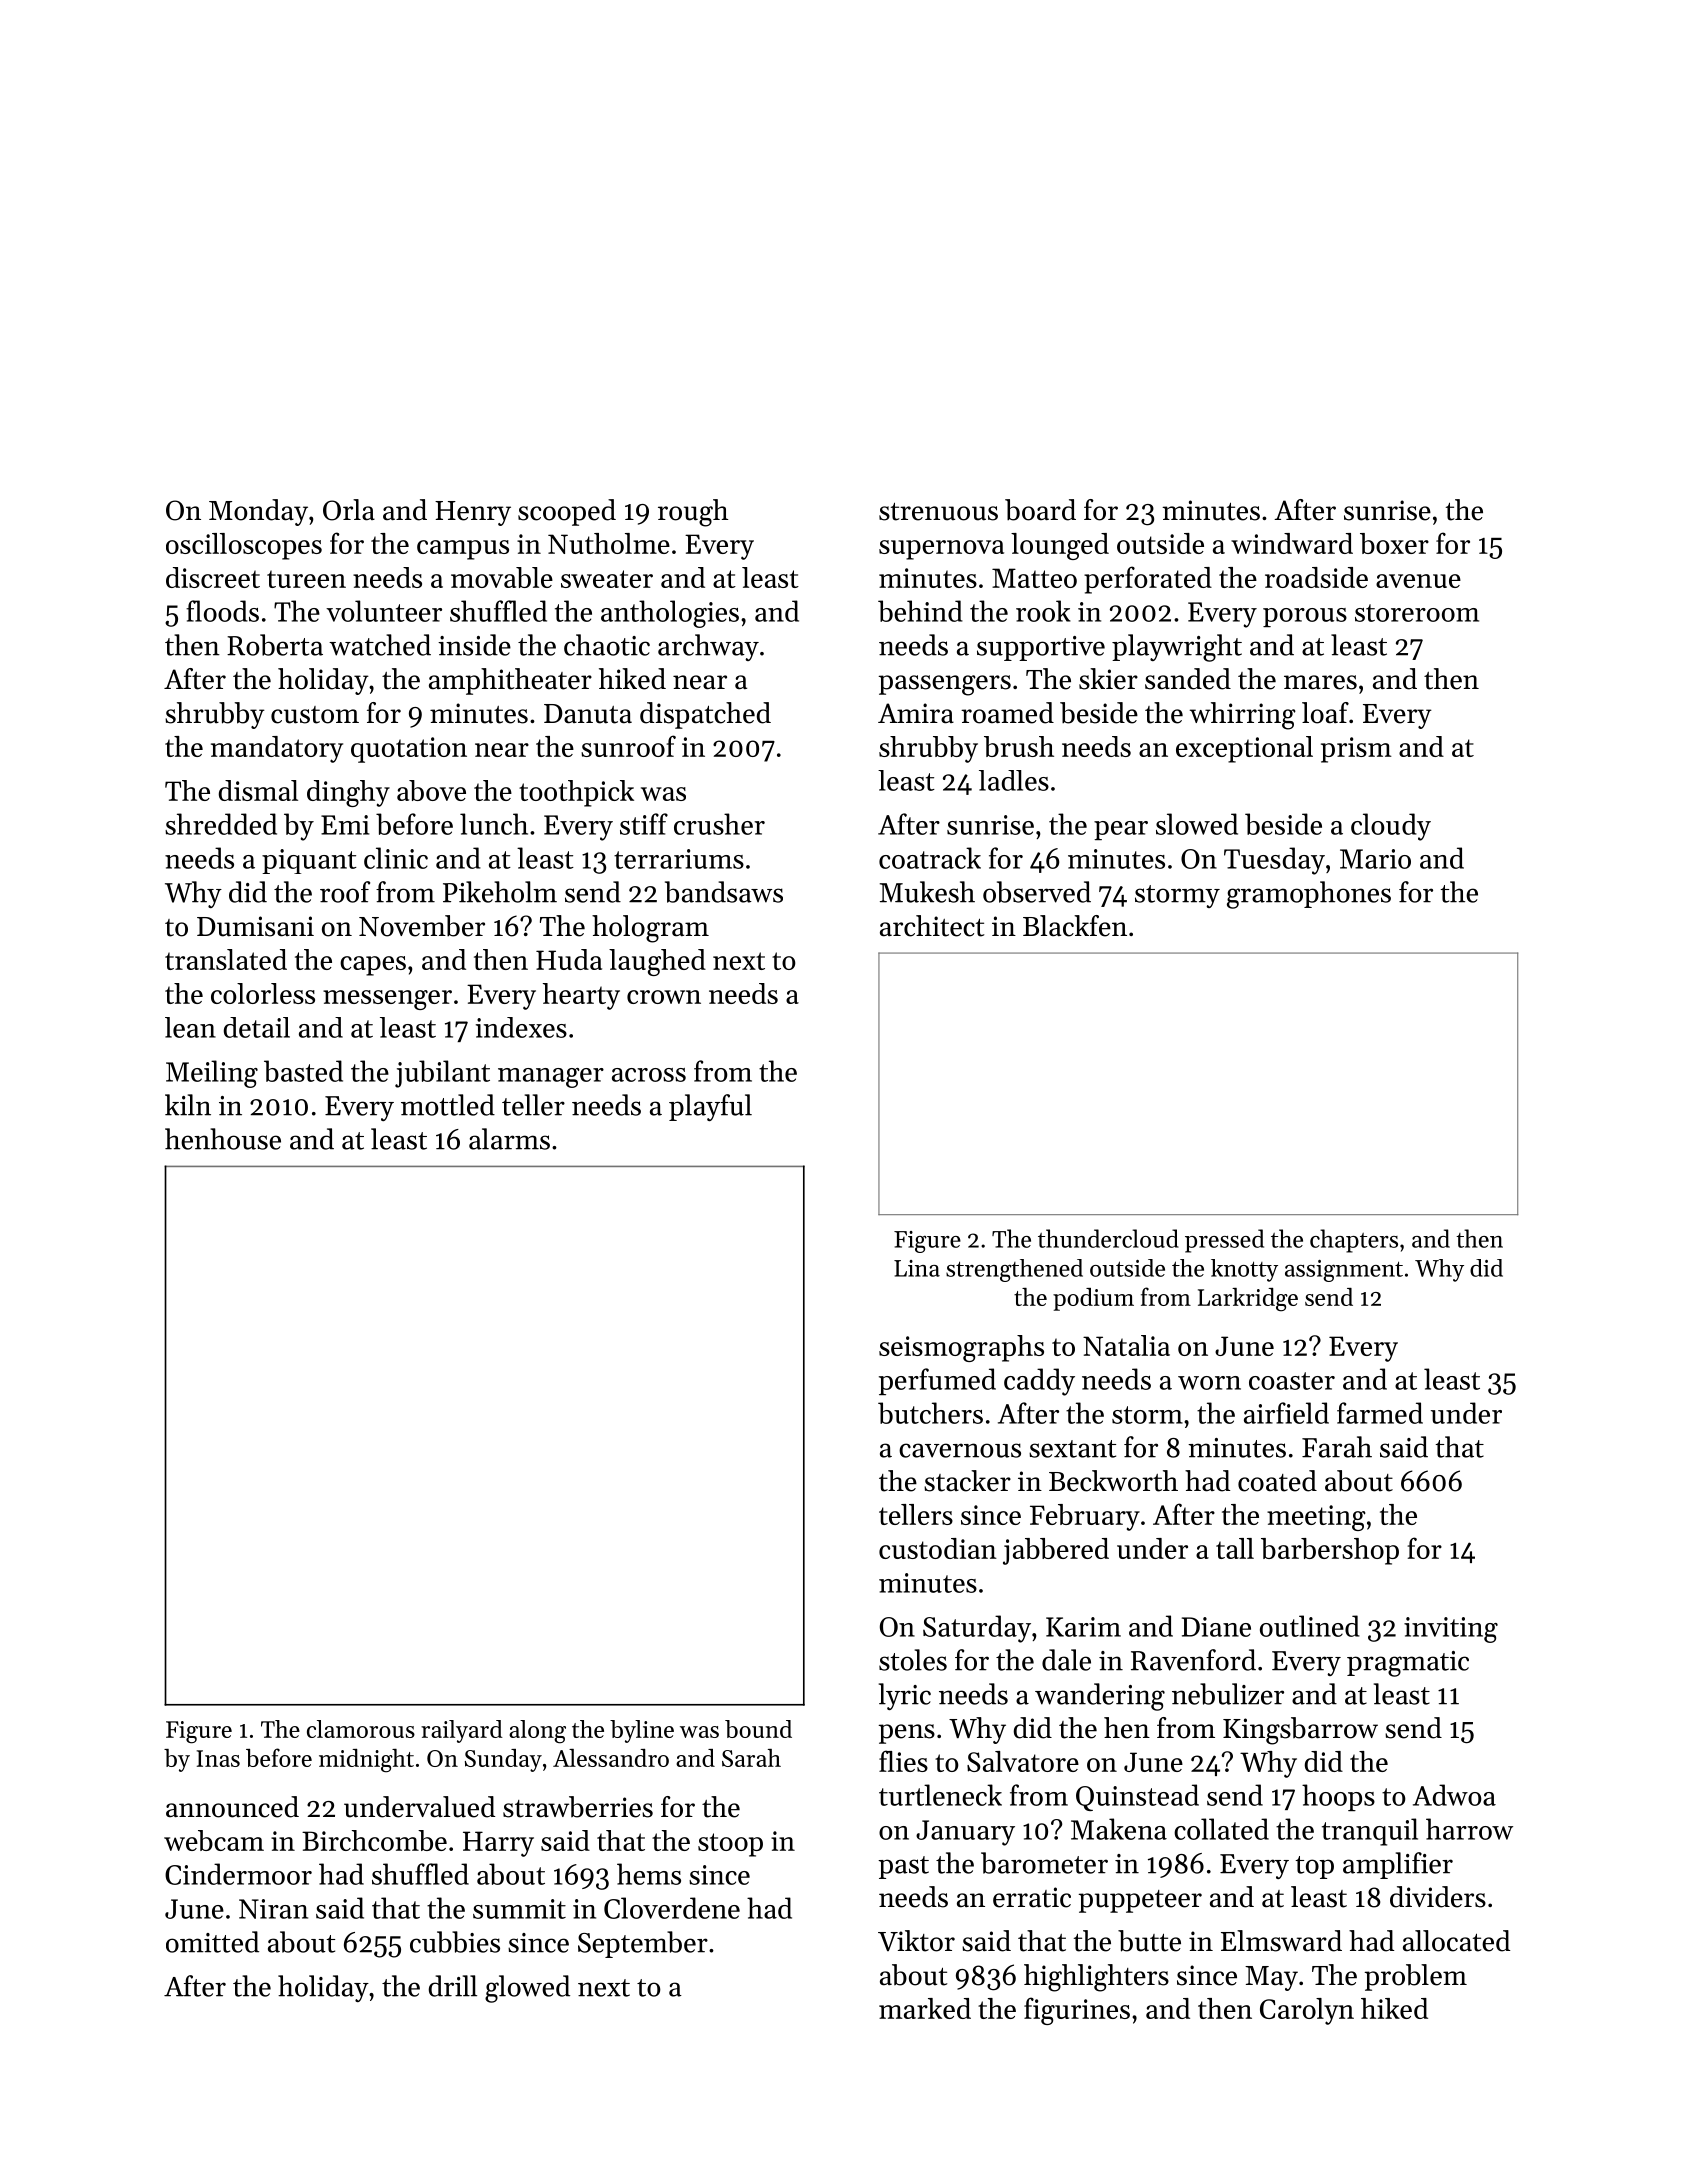  Describe the element at coordinates (1040, 510) in the document. I see `board` at that location.
